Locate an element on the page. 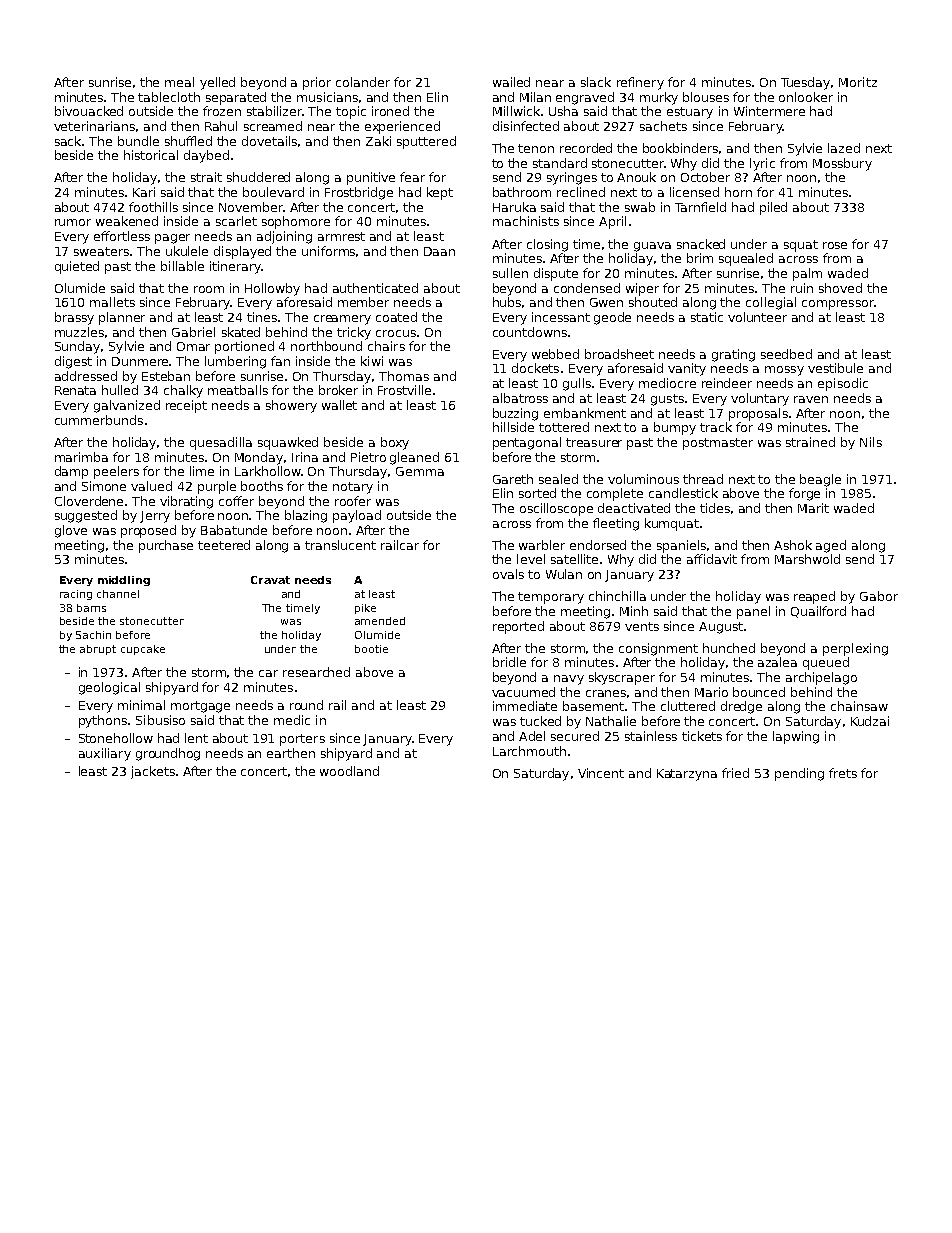  wailed is located at coordinates (511, 82).
